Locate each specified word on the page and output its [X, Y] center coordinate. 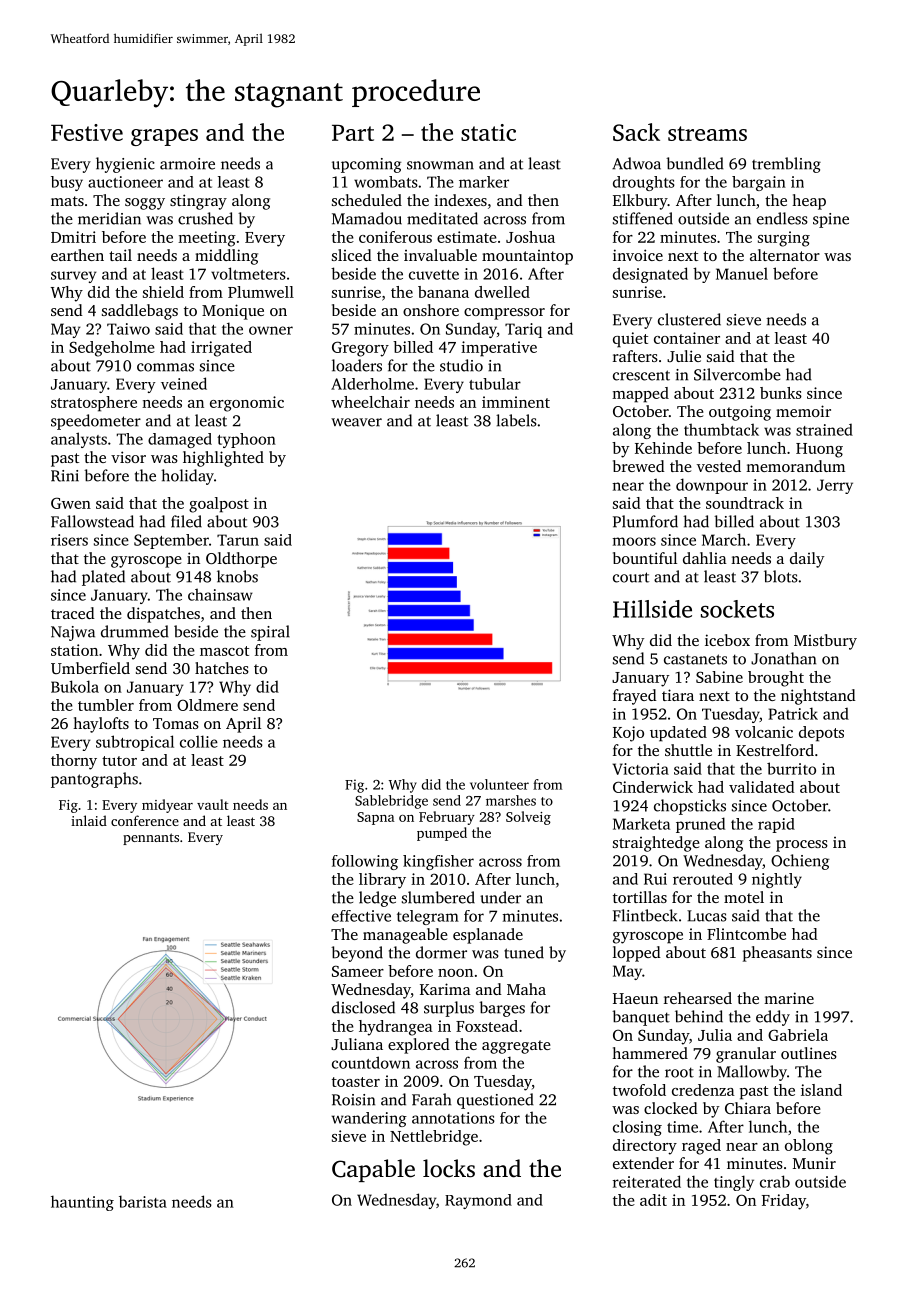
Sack [636, 132]
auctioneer [125, 182]
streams [707, 133]
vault [213, 804]
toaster [356, 1082]
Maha [526, 989]
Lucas [707, 916]
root [679, 1072]
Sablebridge [391, 802]
